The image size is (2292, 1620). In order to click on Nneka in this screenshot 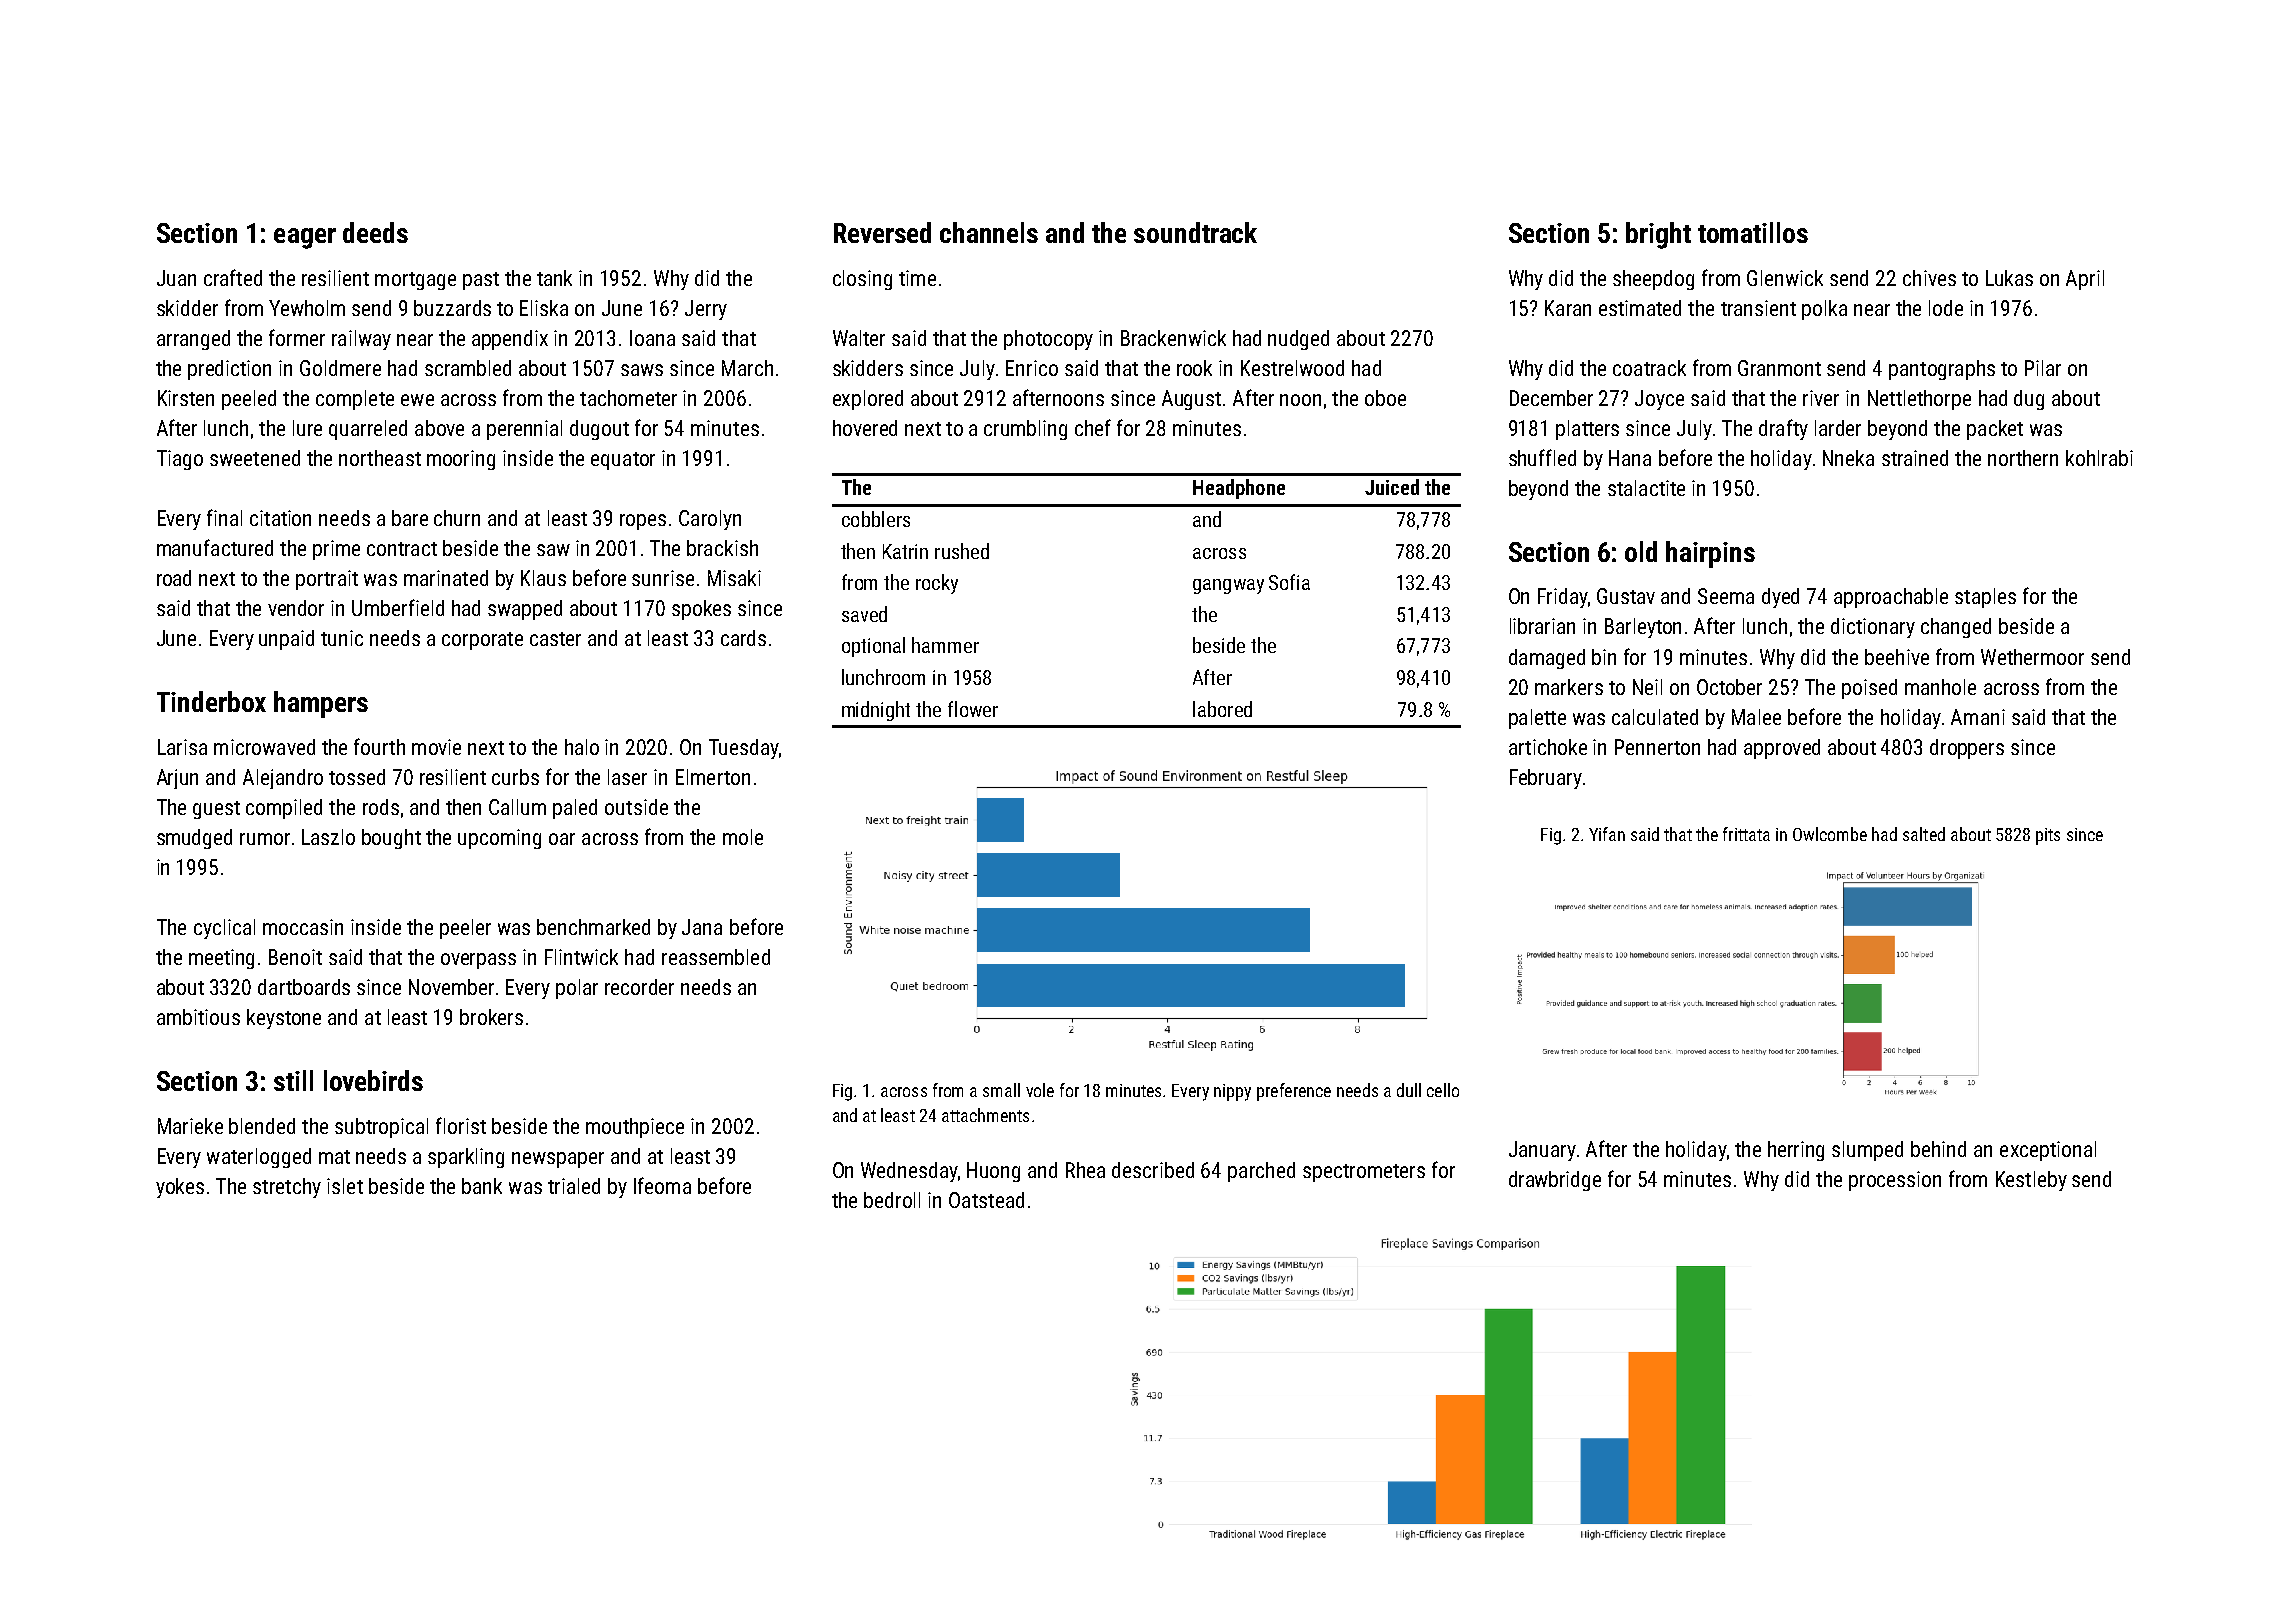, I will do `click(1848, 458)`.
